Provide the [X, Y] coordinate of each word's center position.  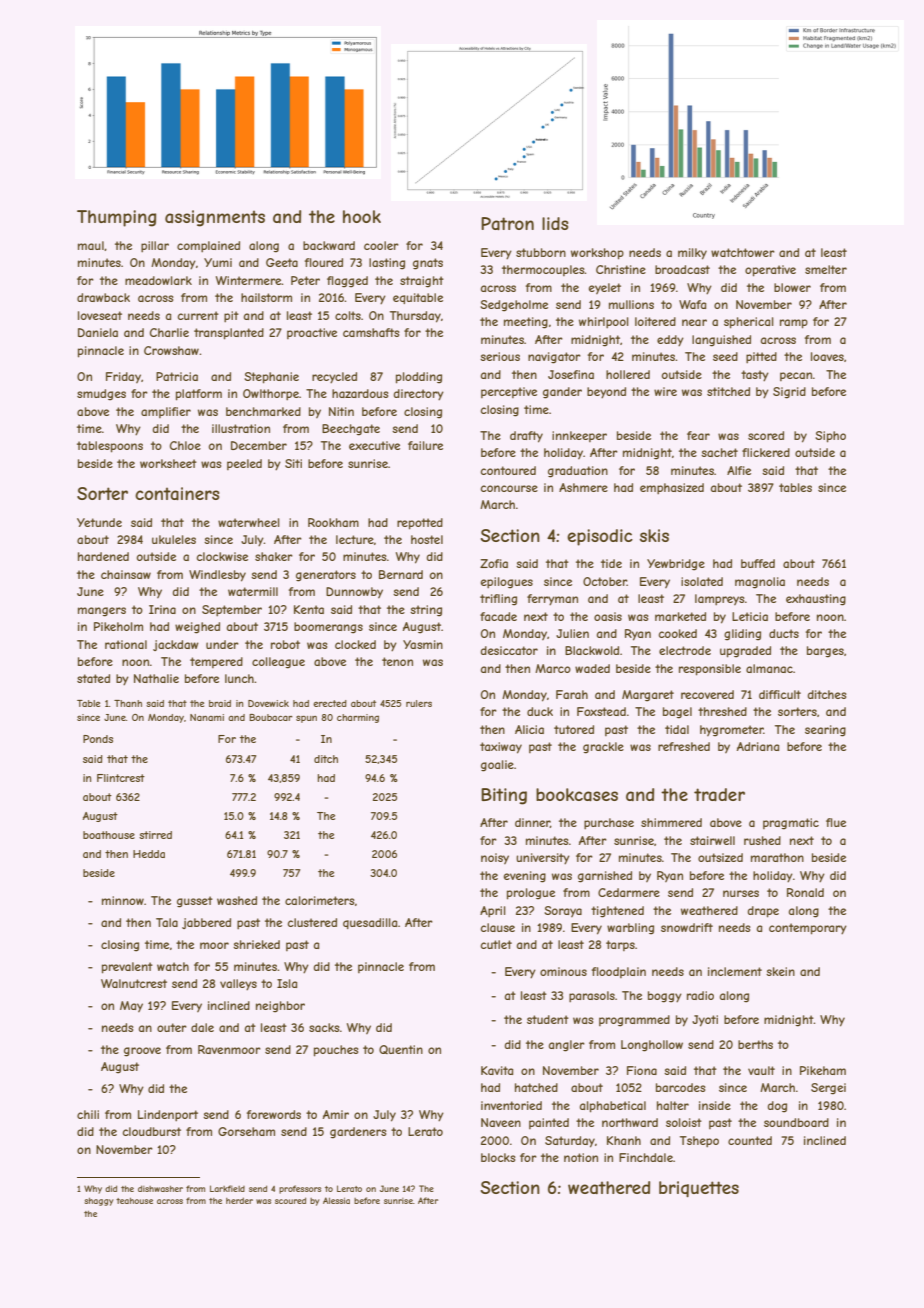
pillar [155, 247]
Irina [162, 609]
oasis [608, 616]
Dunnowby [354, 592]
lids [555, 223]
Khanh [624, 1140]
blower [792, 287]
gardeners [358, 1133]
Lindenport [168, 1116]
